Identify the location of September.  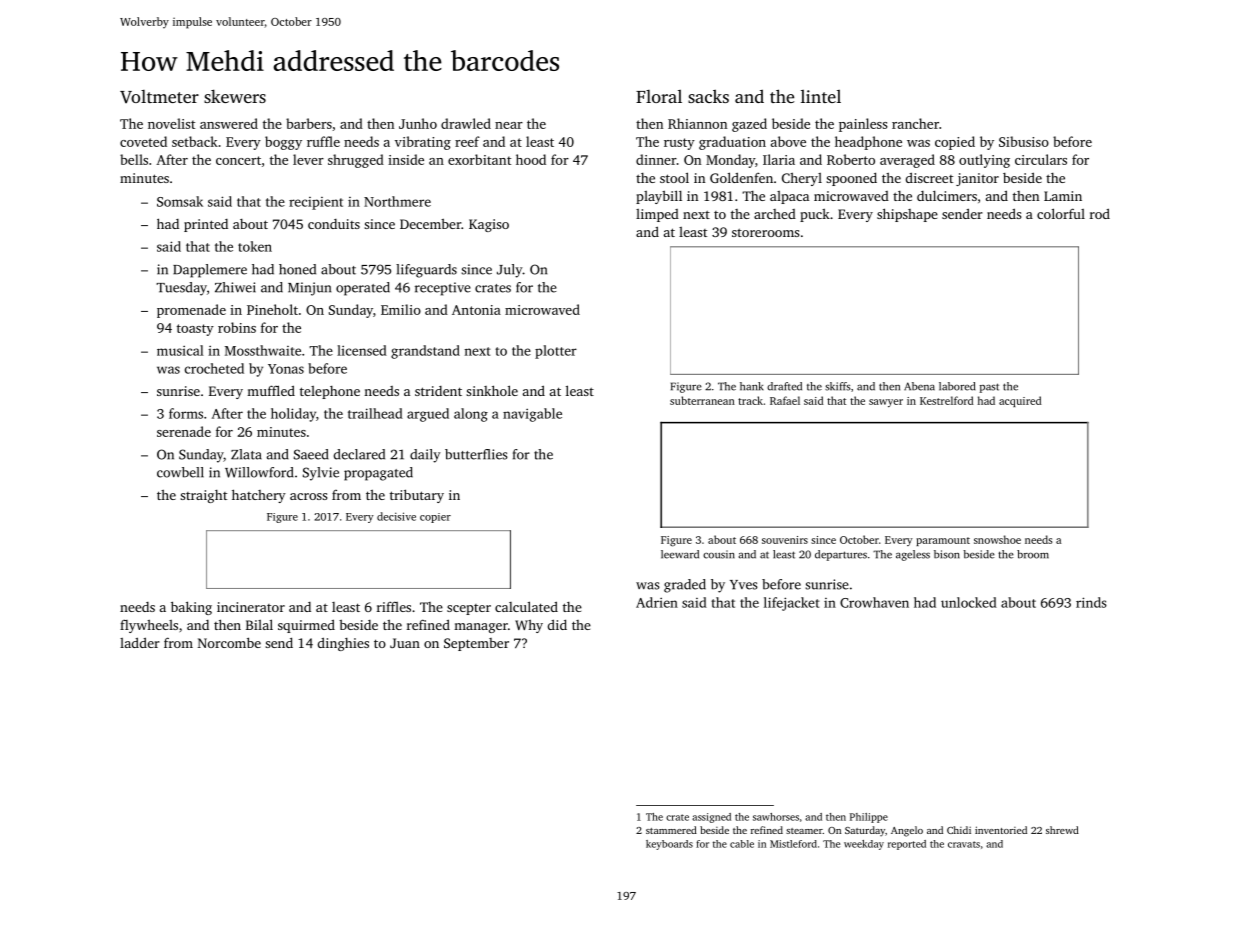
(476, 644).
